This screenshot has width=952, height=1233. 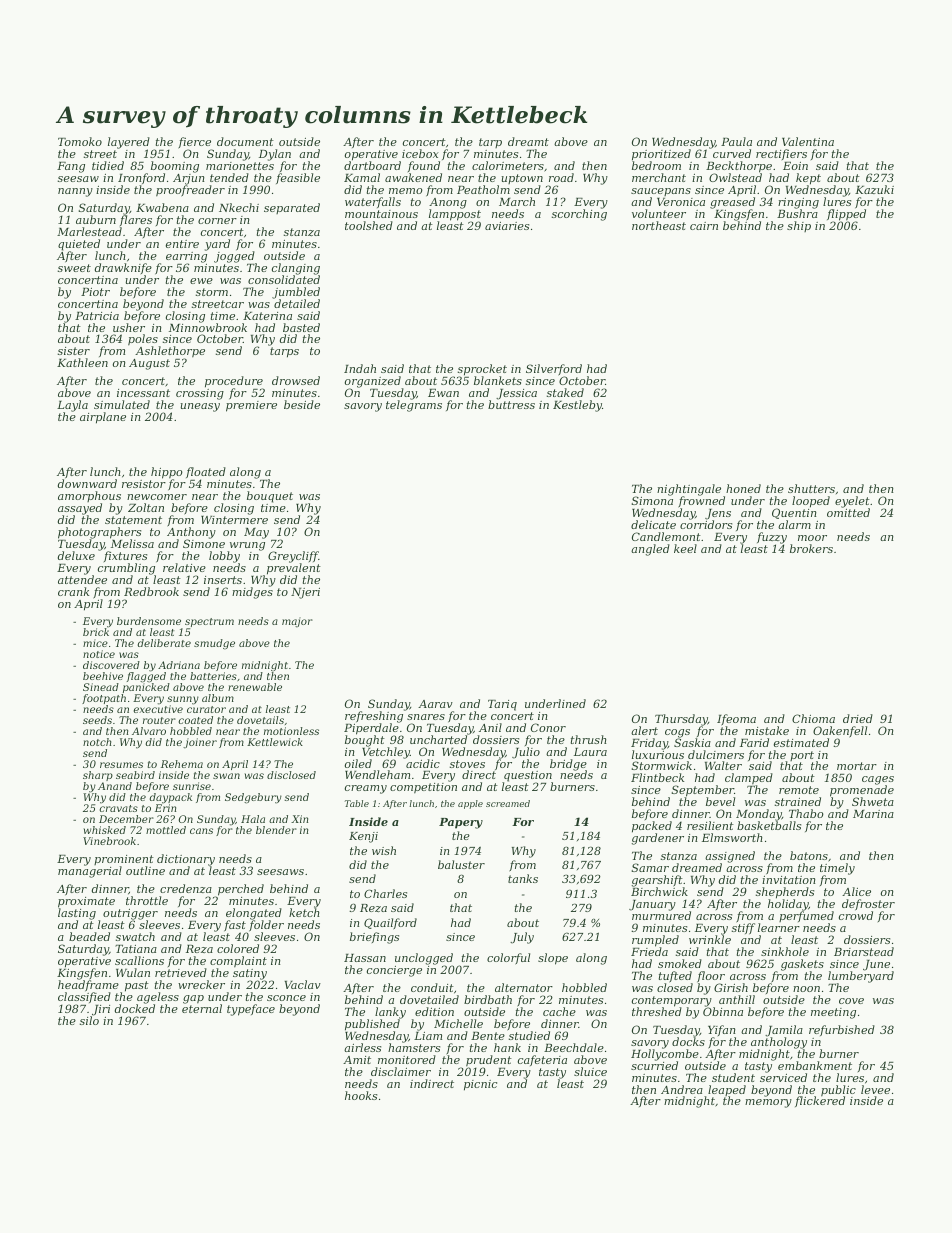 What do you see at coordinates (167, 473) in the screenshot?
I see `hippo` at bounding box center [167, 473].
